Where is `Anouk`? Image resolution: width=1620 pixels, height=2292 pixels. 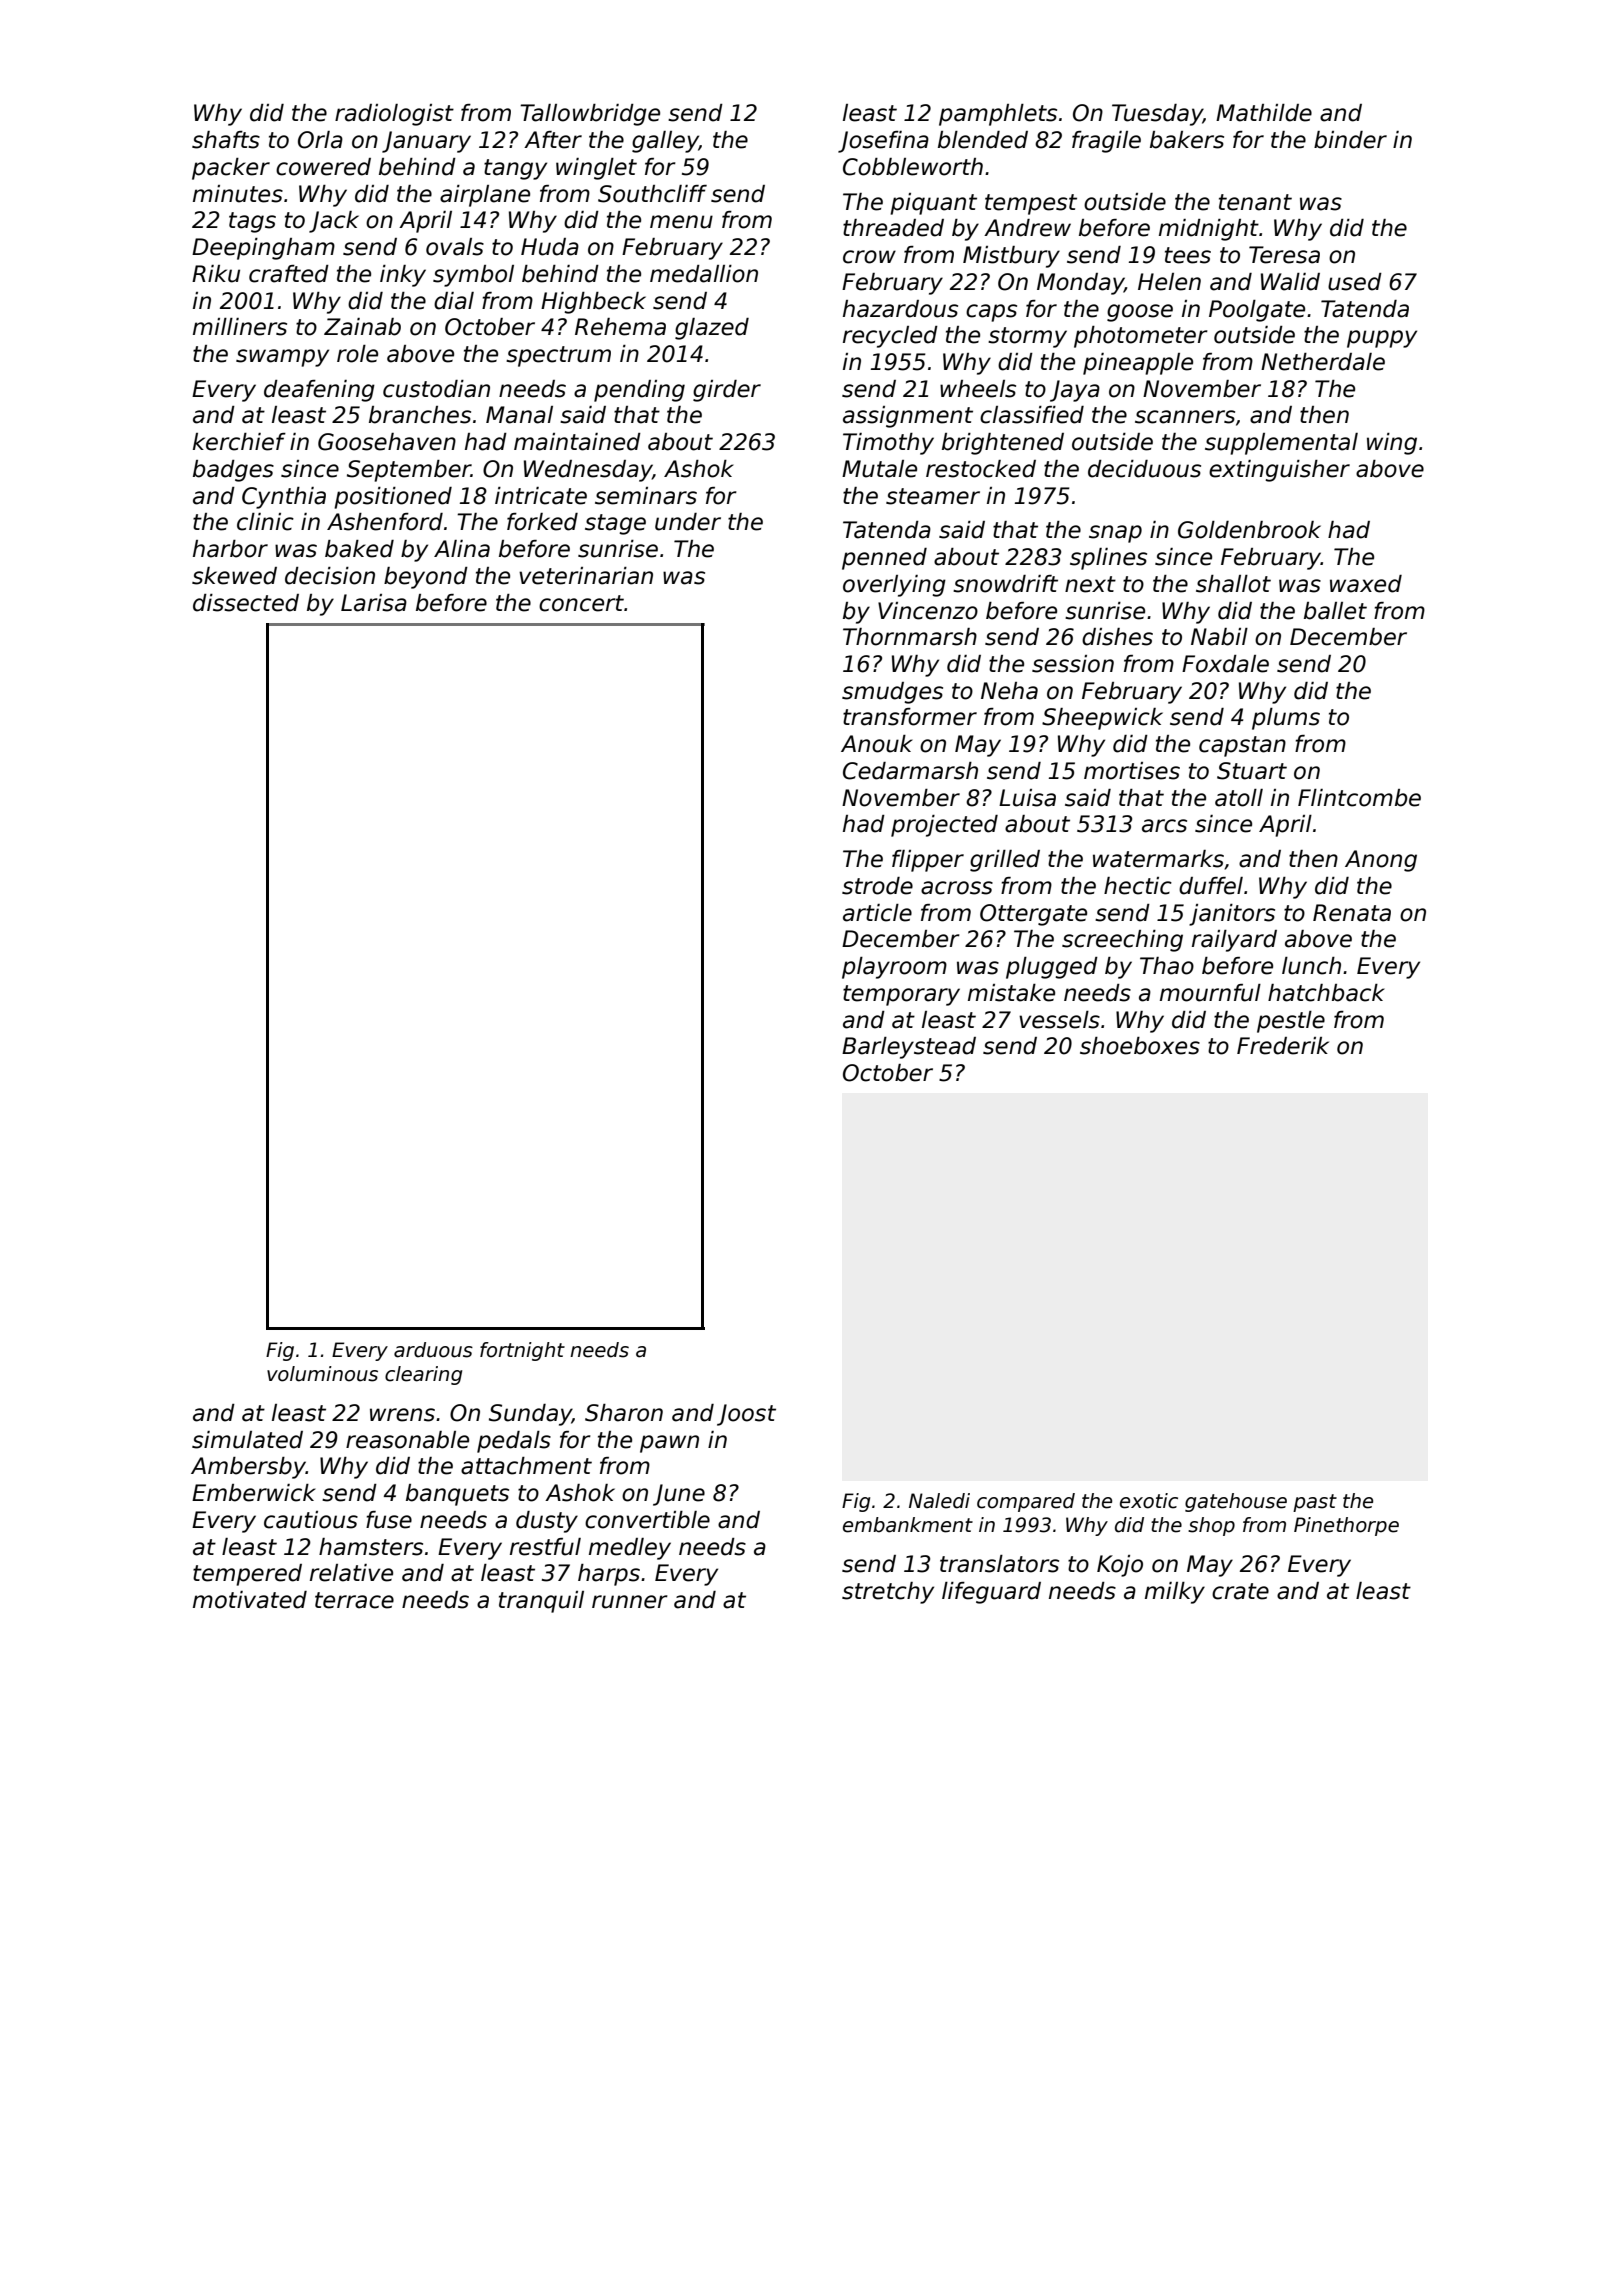 Anouk is located at coordinates (877, 744).
